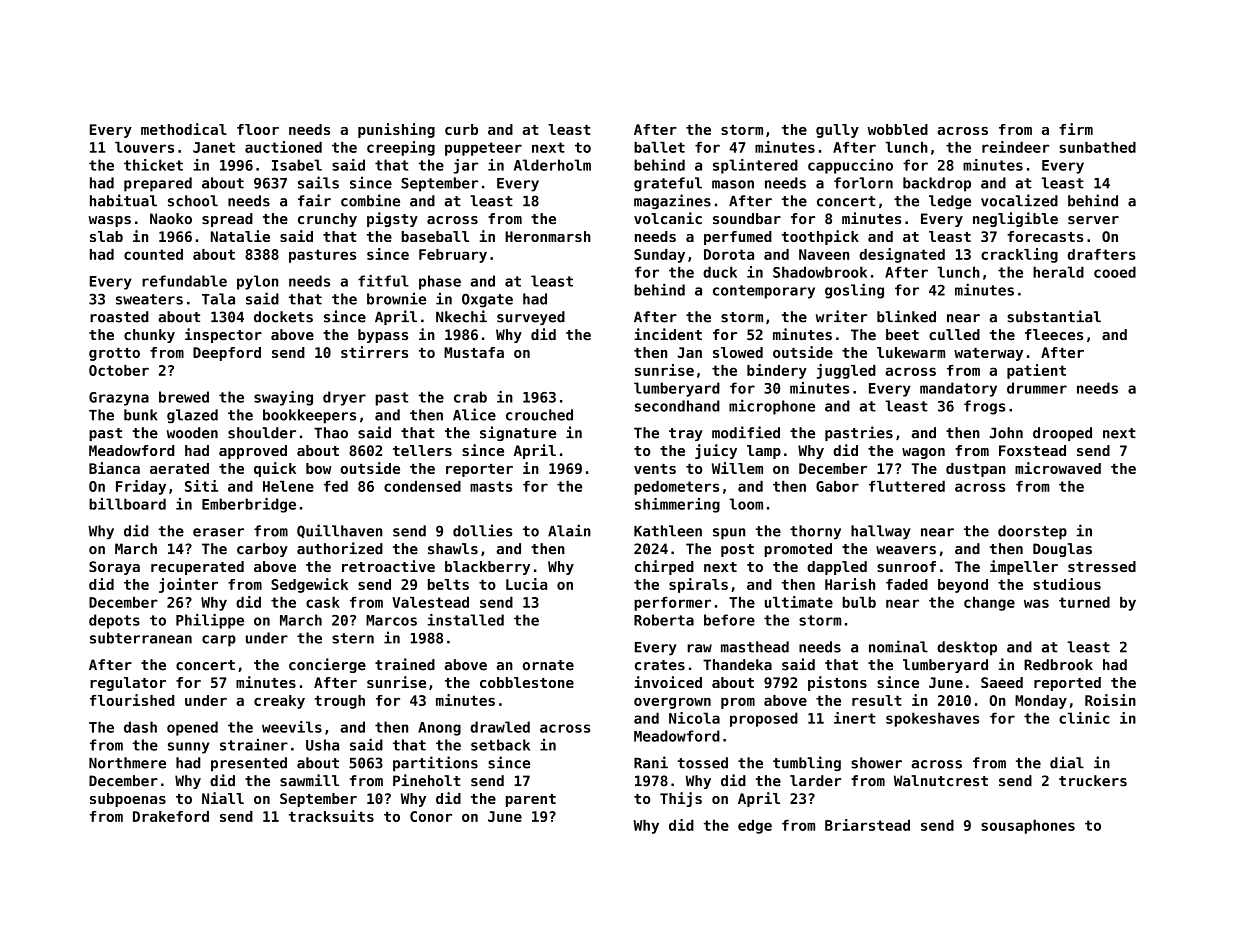 The height and width of the screenshot is (952, 1233). What do you see at coordinates (902, 255) in the screenshot?
I see `designated` at bounding box center [902, 255].
